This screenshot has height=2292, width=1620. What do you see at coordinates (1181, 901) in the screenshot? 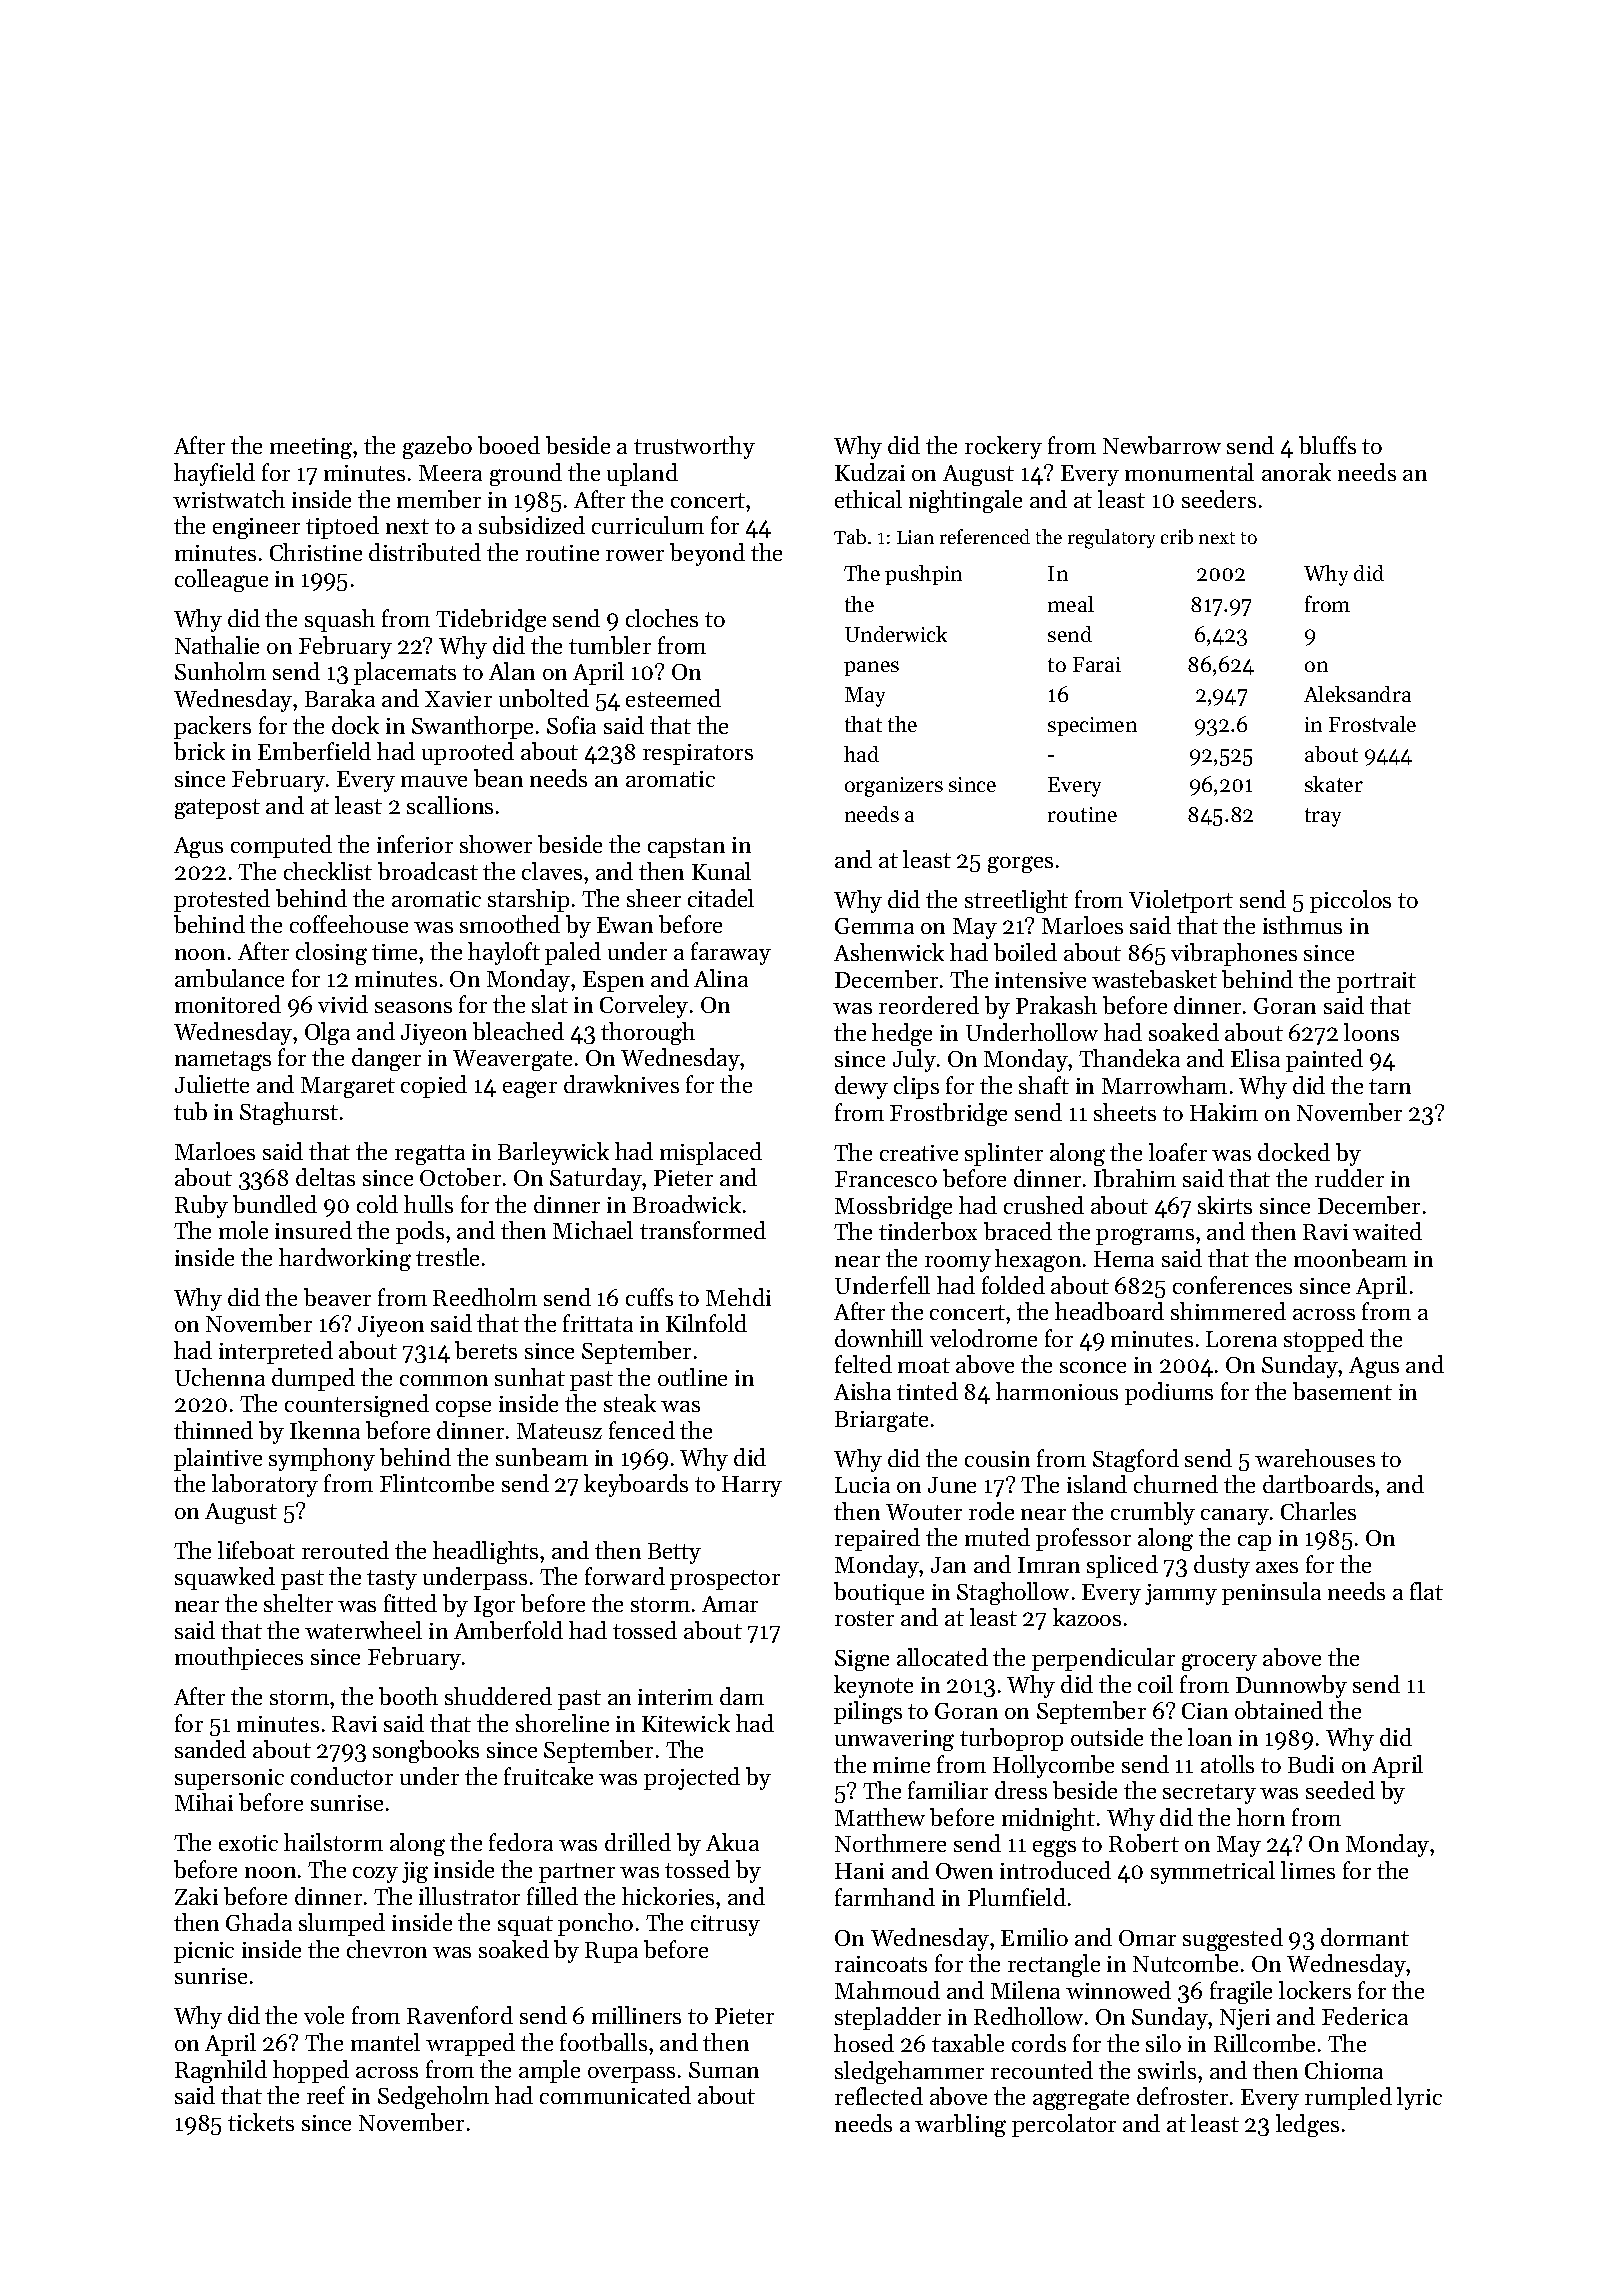
I see `Violetport` at bounding box center [1181, 901].
